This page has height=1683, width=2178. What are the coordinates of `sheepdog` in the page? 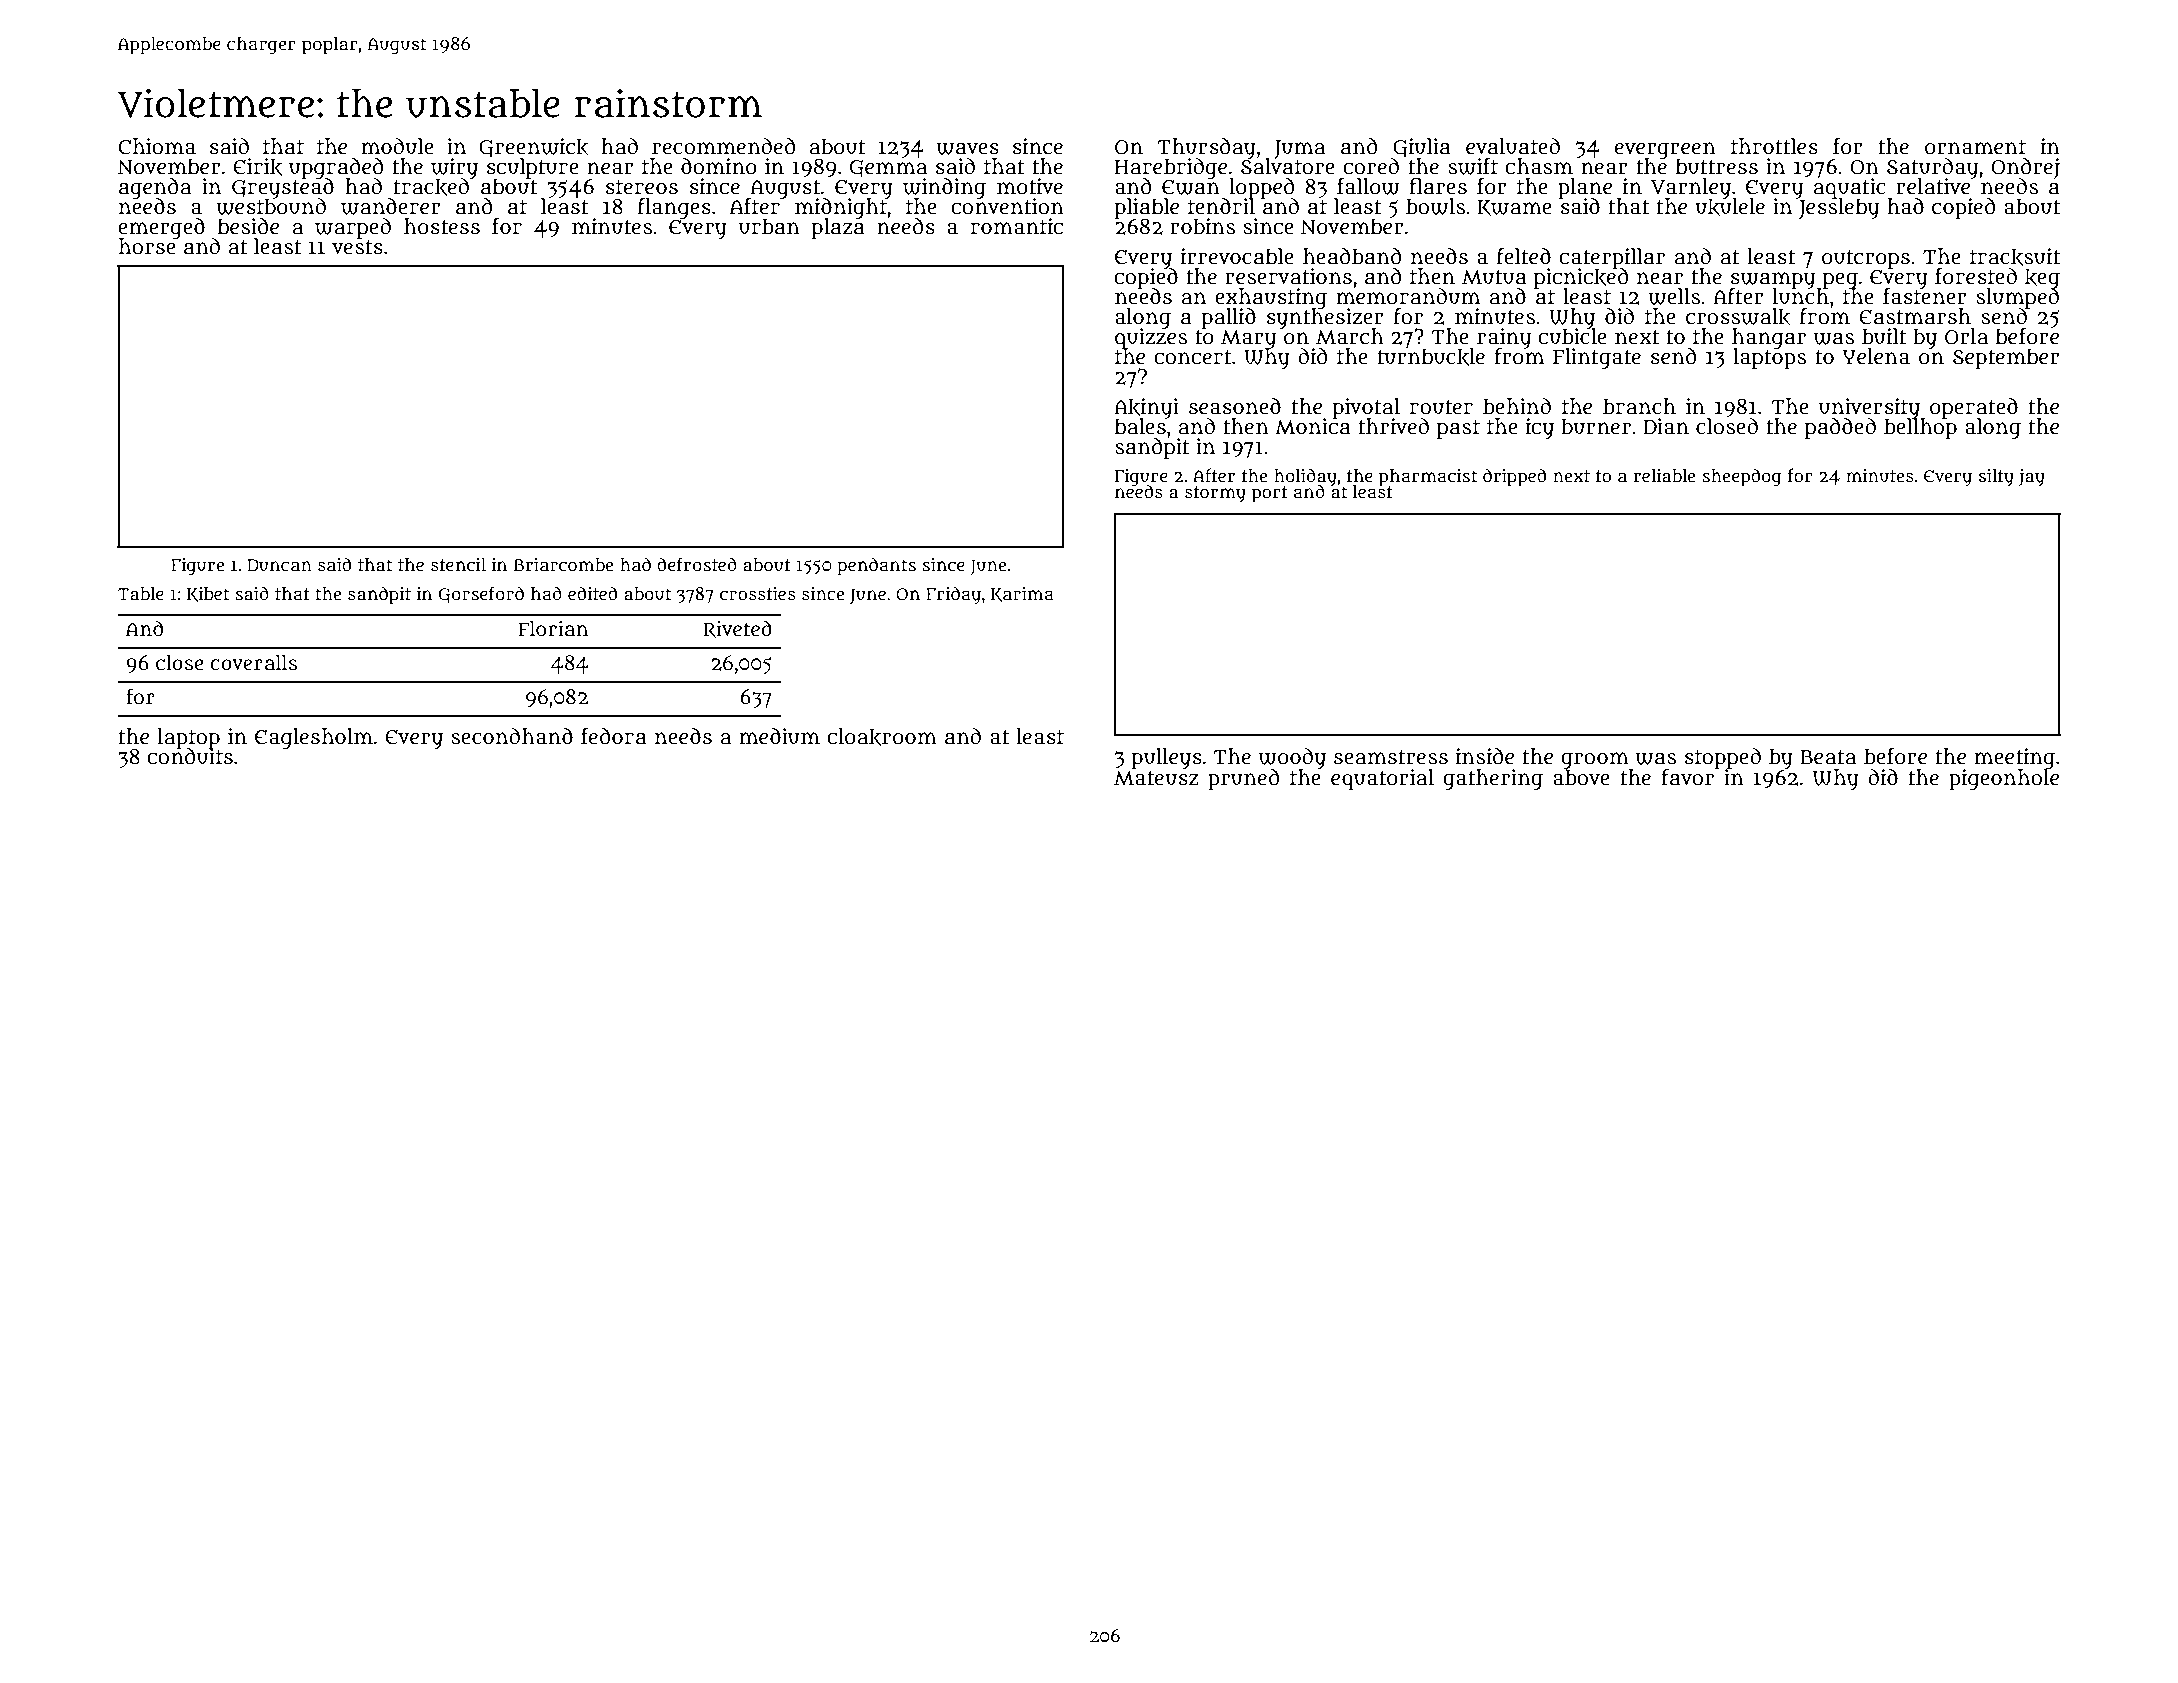 It's located at (1741, 477).
